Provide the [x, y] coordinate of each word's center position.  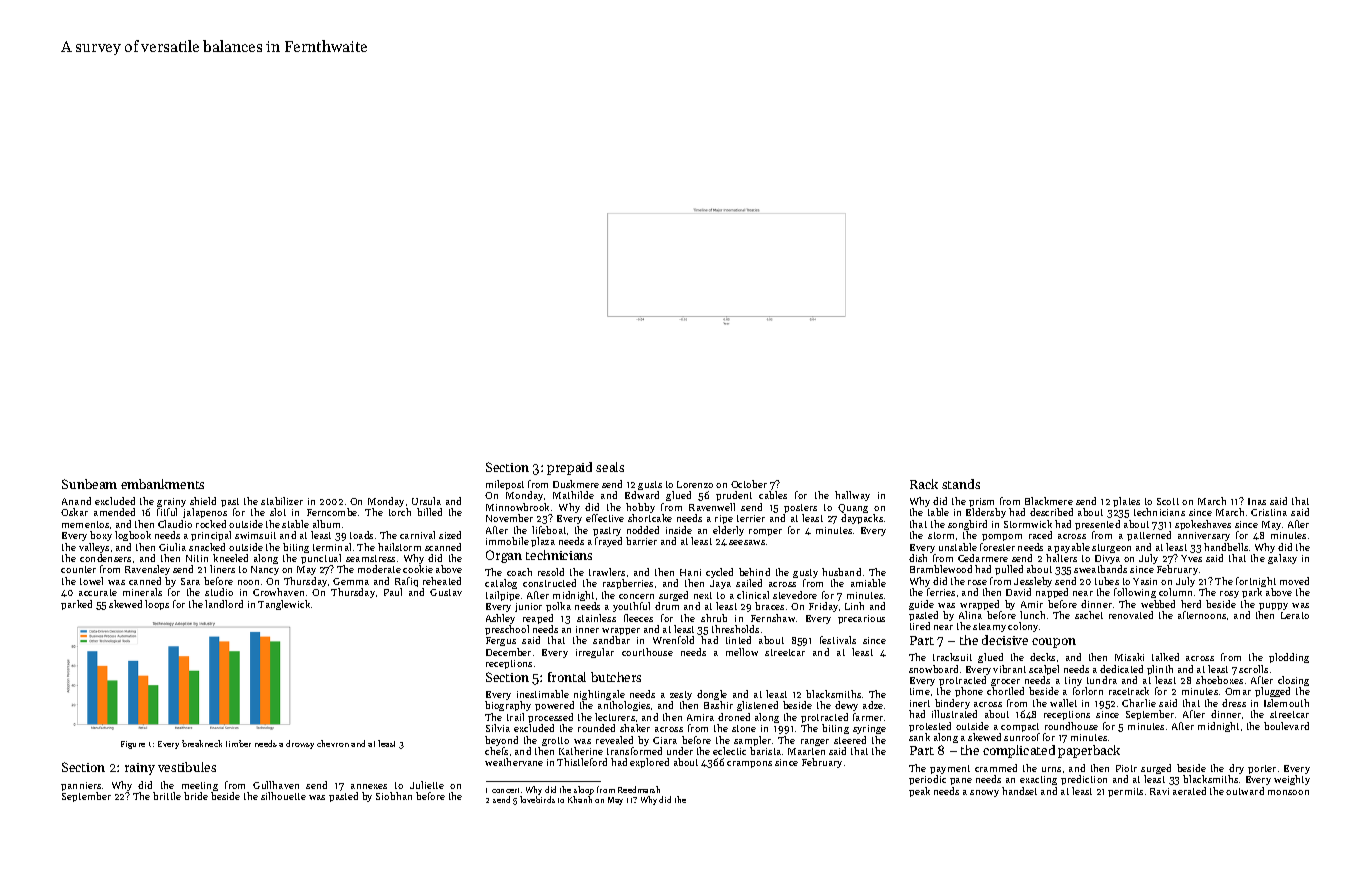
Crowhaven [278, 592]
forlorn [1088, 691]
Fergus [501, 641]
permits [1125, 792]
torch [400, 512]
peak [919, 792]
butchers [616, 677]
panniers [81, 786]
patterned [1149, 536]
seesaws [747, 542]
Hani [690, 572]
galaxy [1282, 559]
